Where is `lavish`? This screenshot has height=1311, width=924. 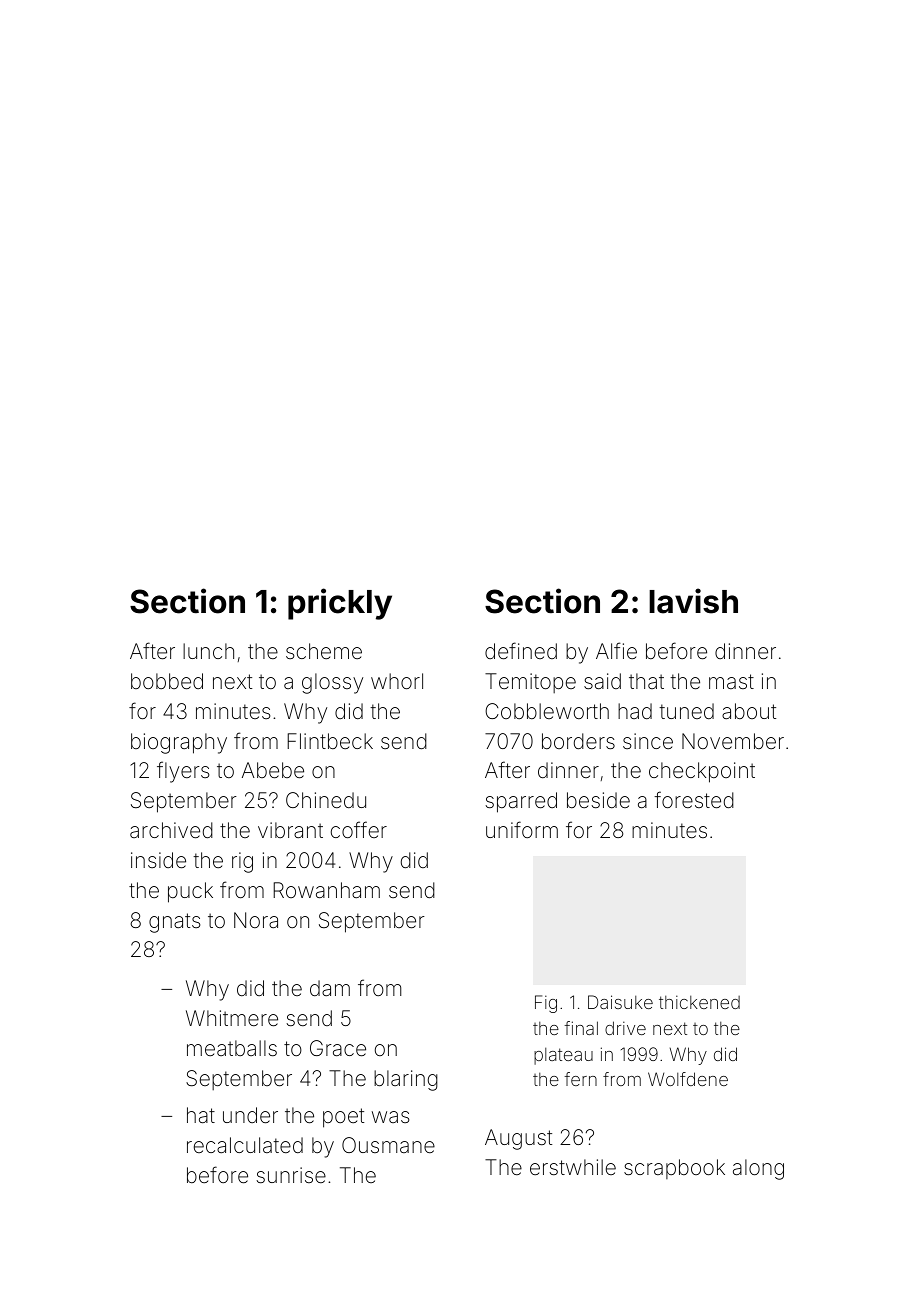
lavish is located at coordinates (693, 601).
